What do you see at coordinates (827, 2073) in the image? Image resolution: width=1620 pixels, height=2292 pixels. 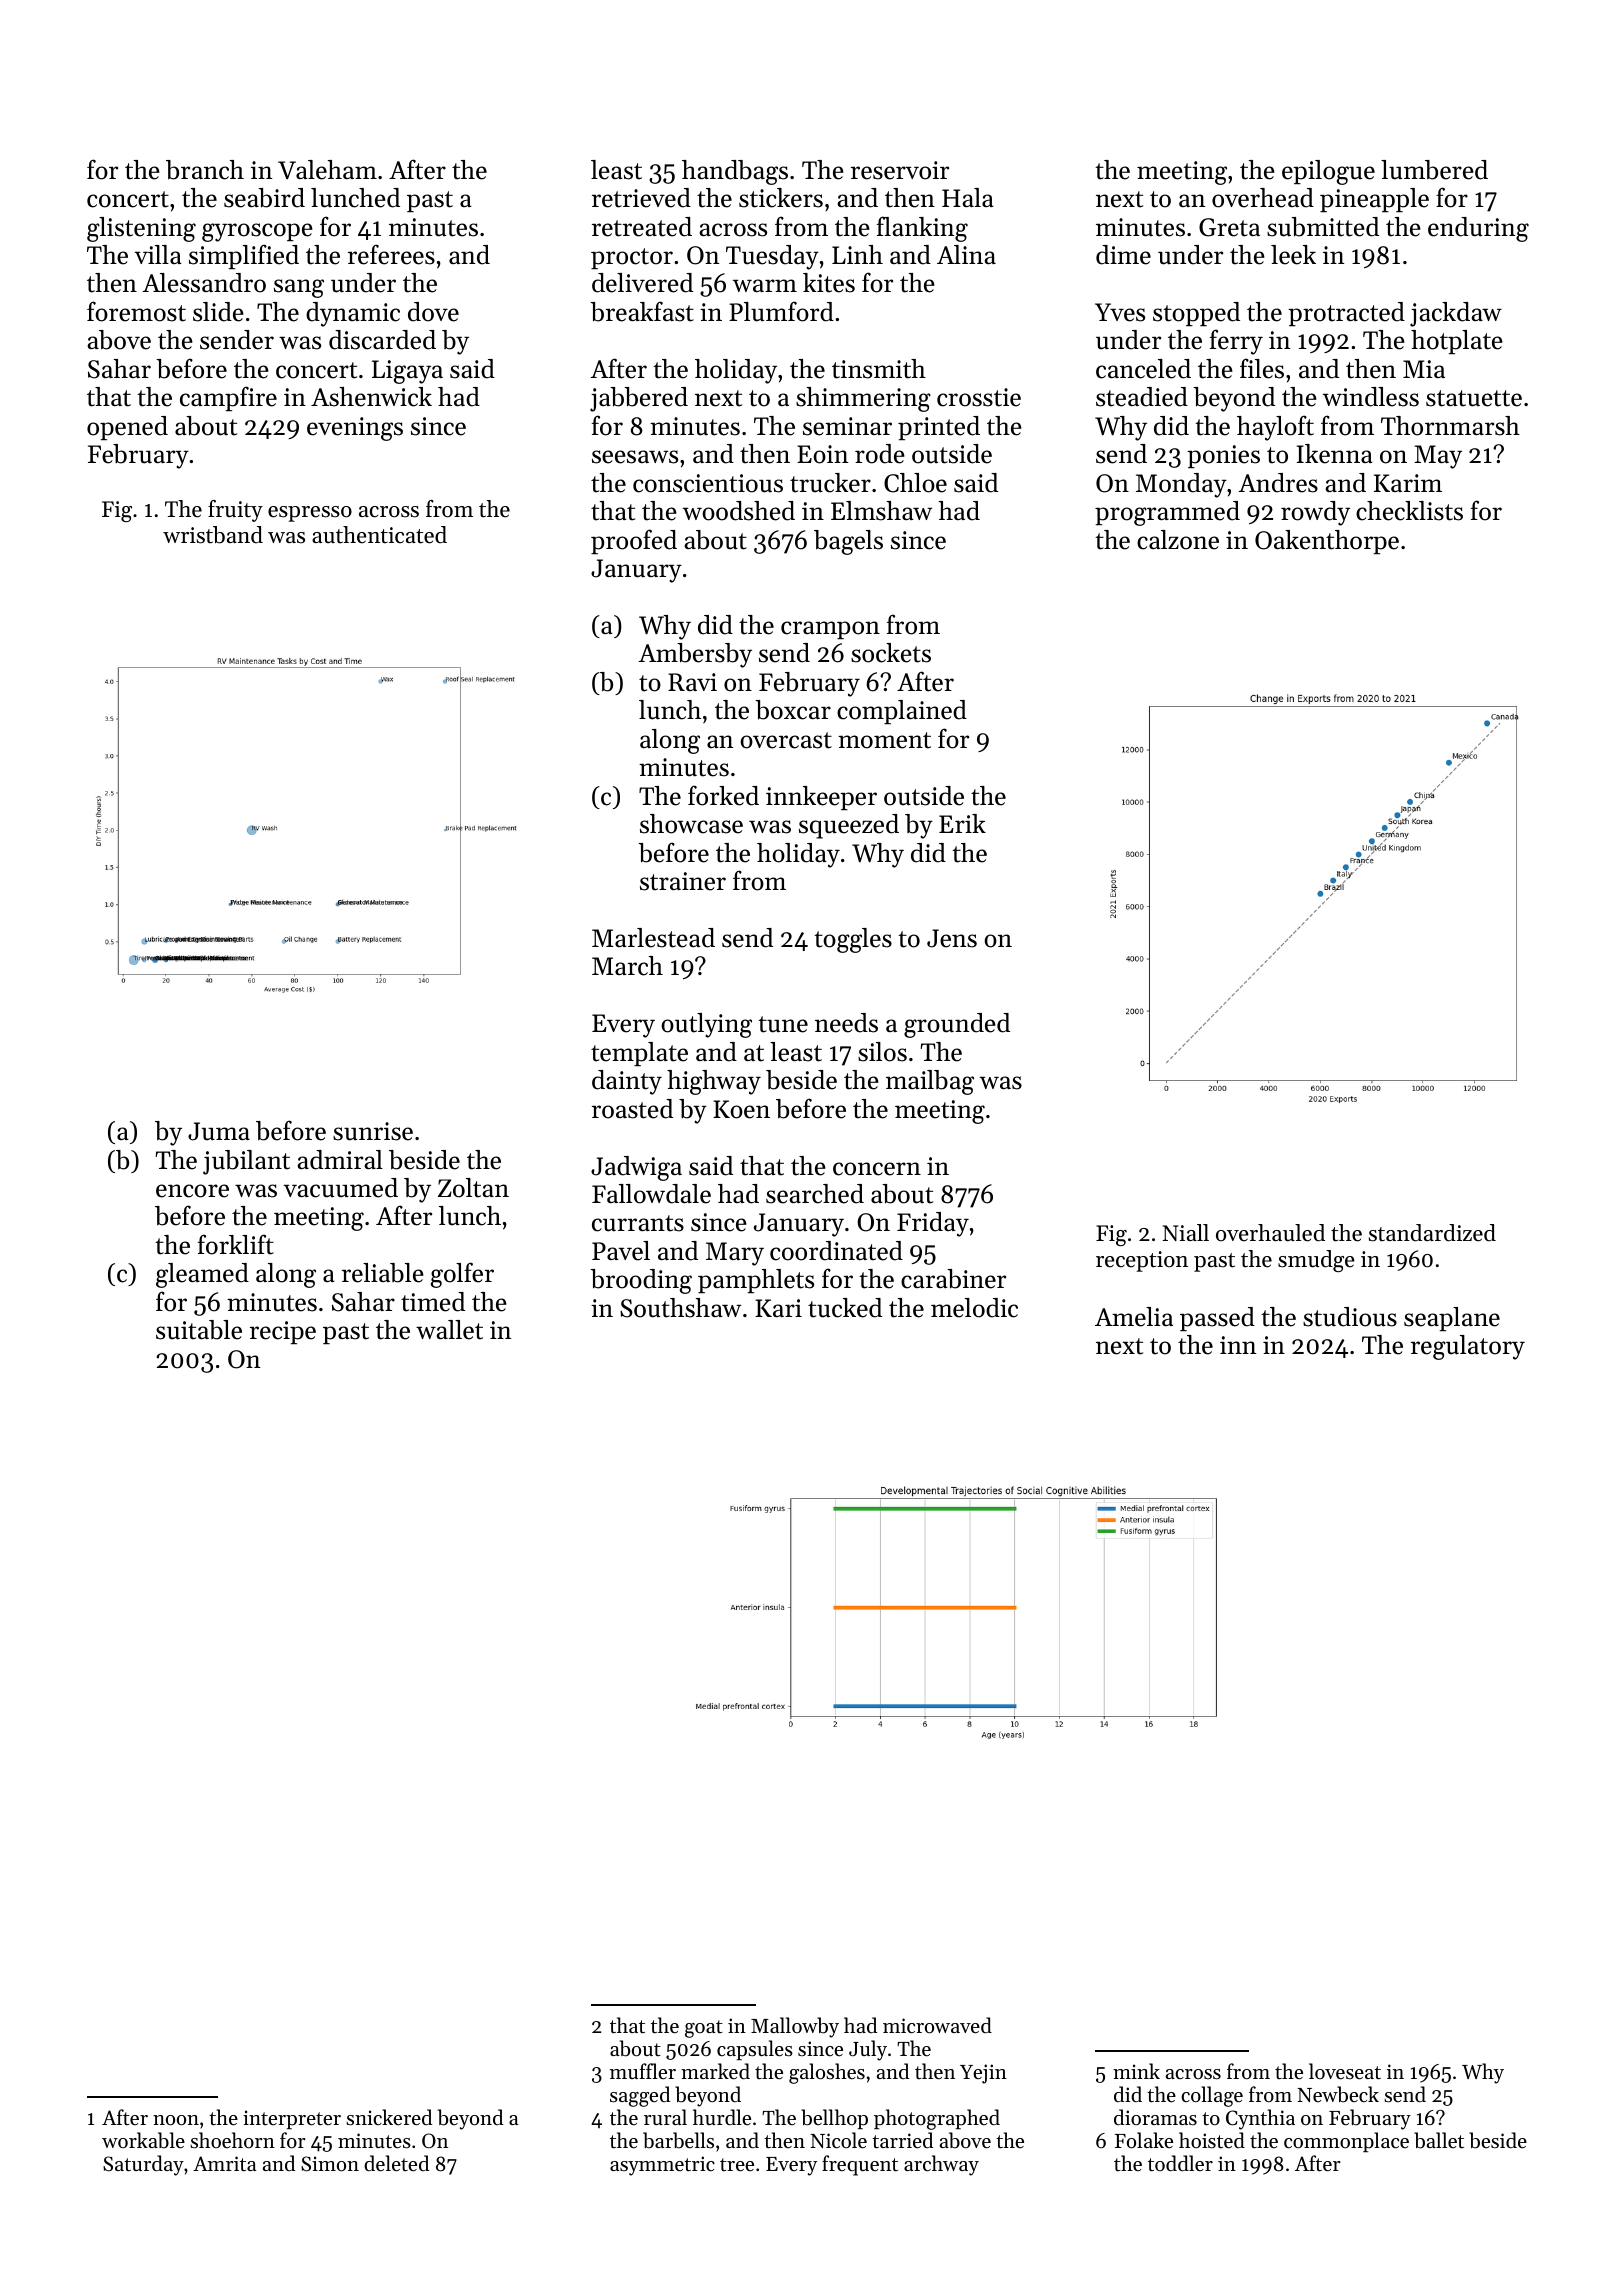 I see `galoshes` at bounding box center [827, 2073].
